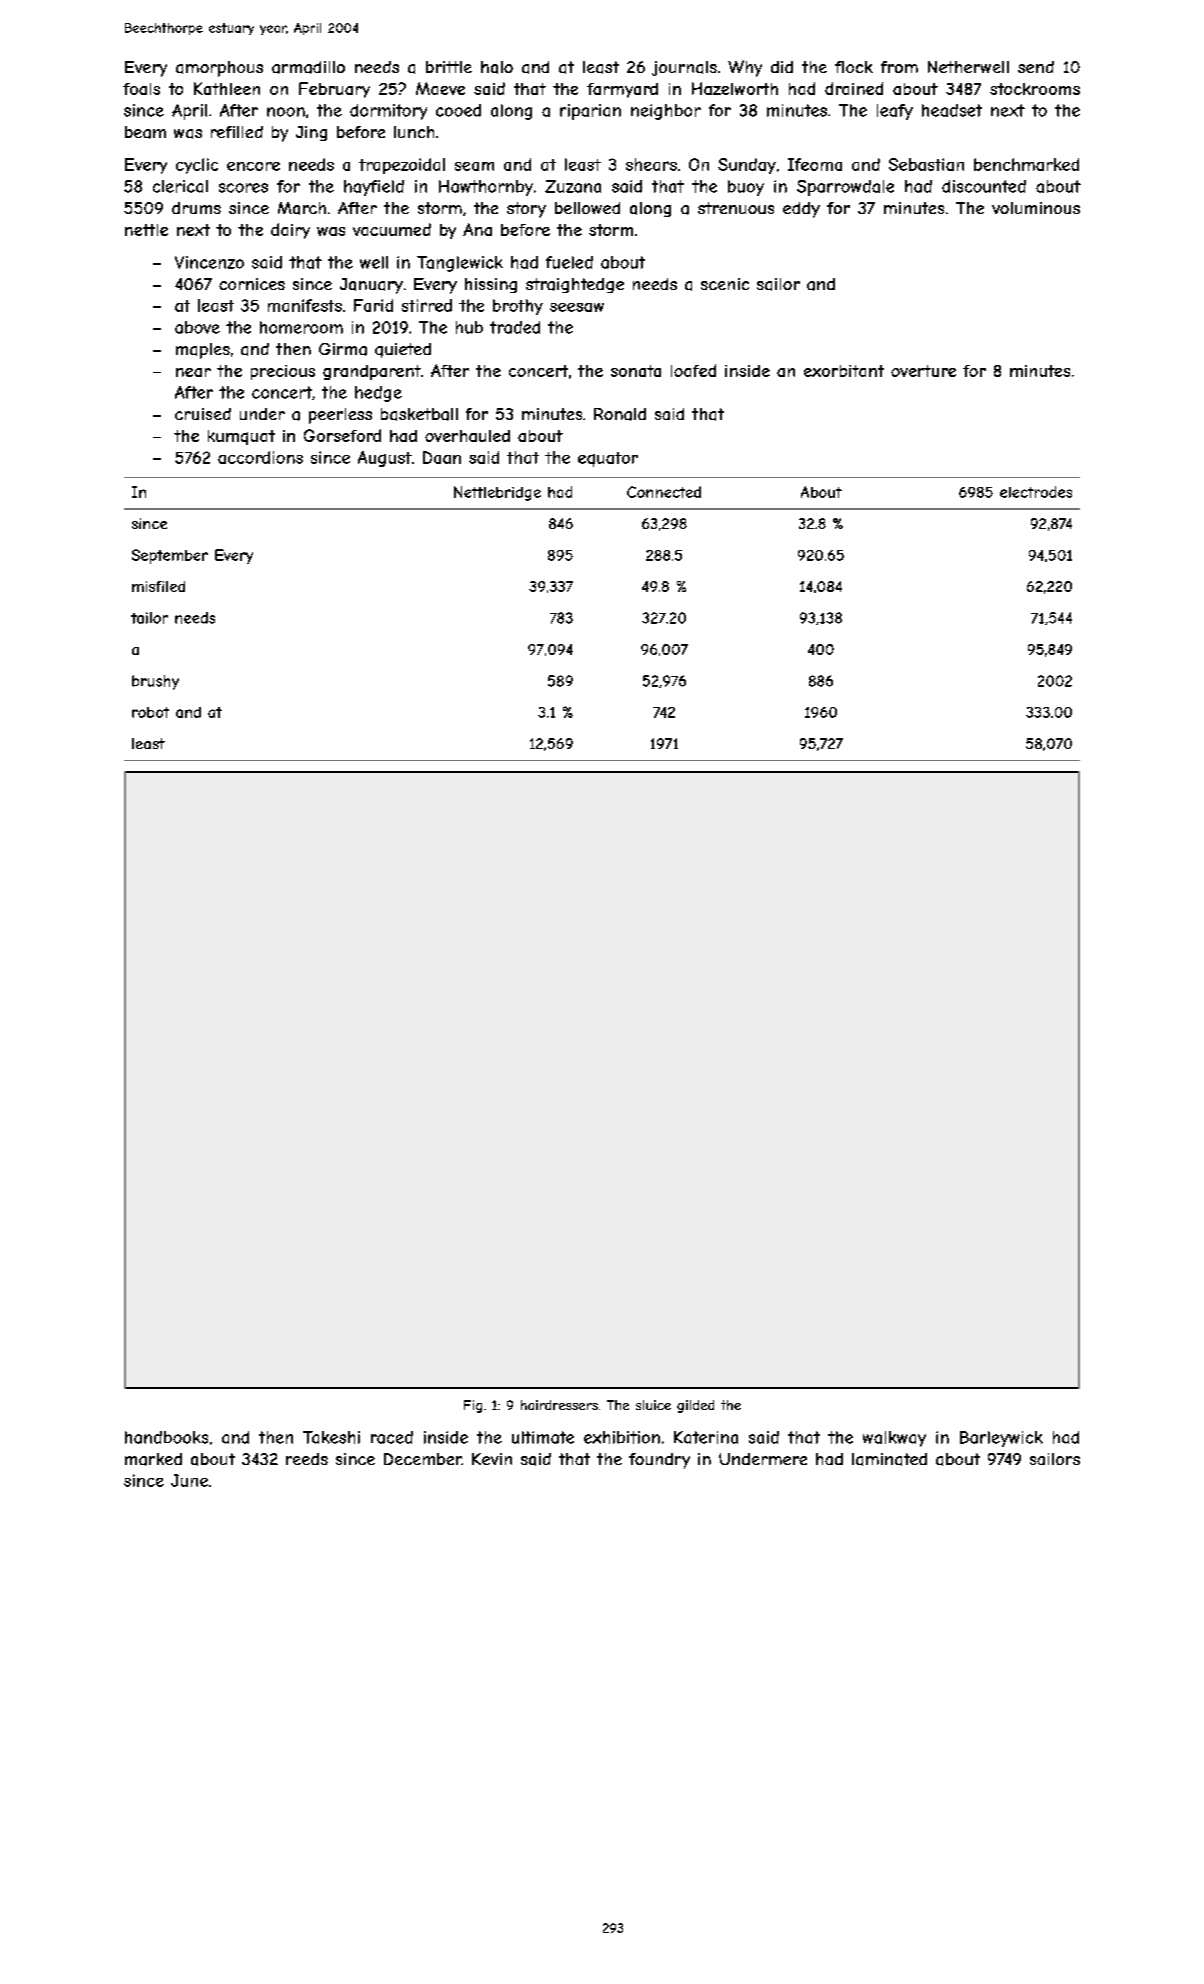 This document has width=1204, height=1984. Describe the element at coordinates (189, 1480) in the document. I see `June` at that location.
